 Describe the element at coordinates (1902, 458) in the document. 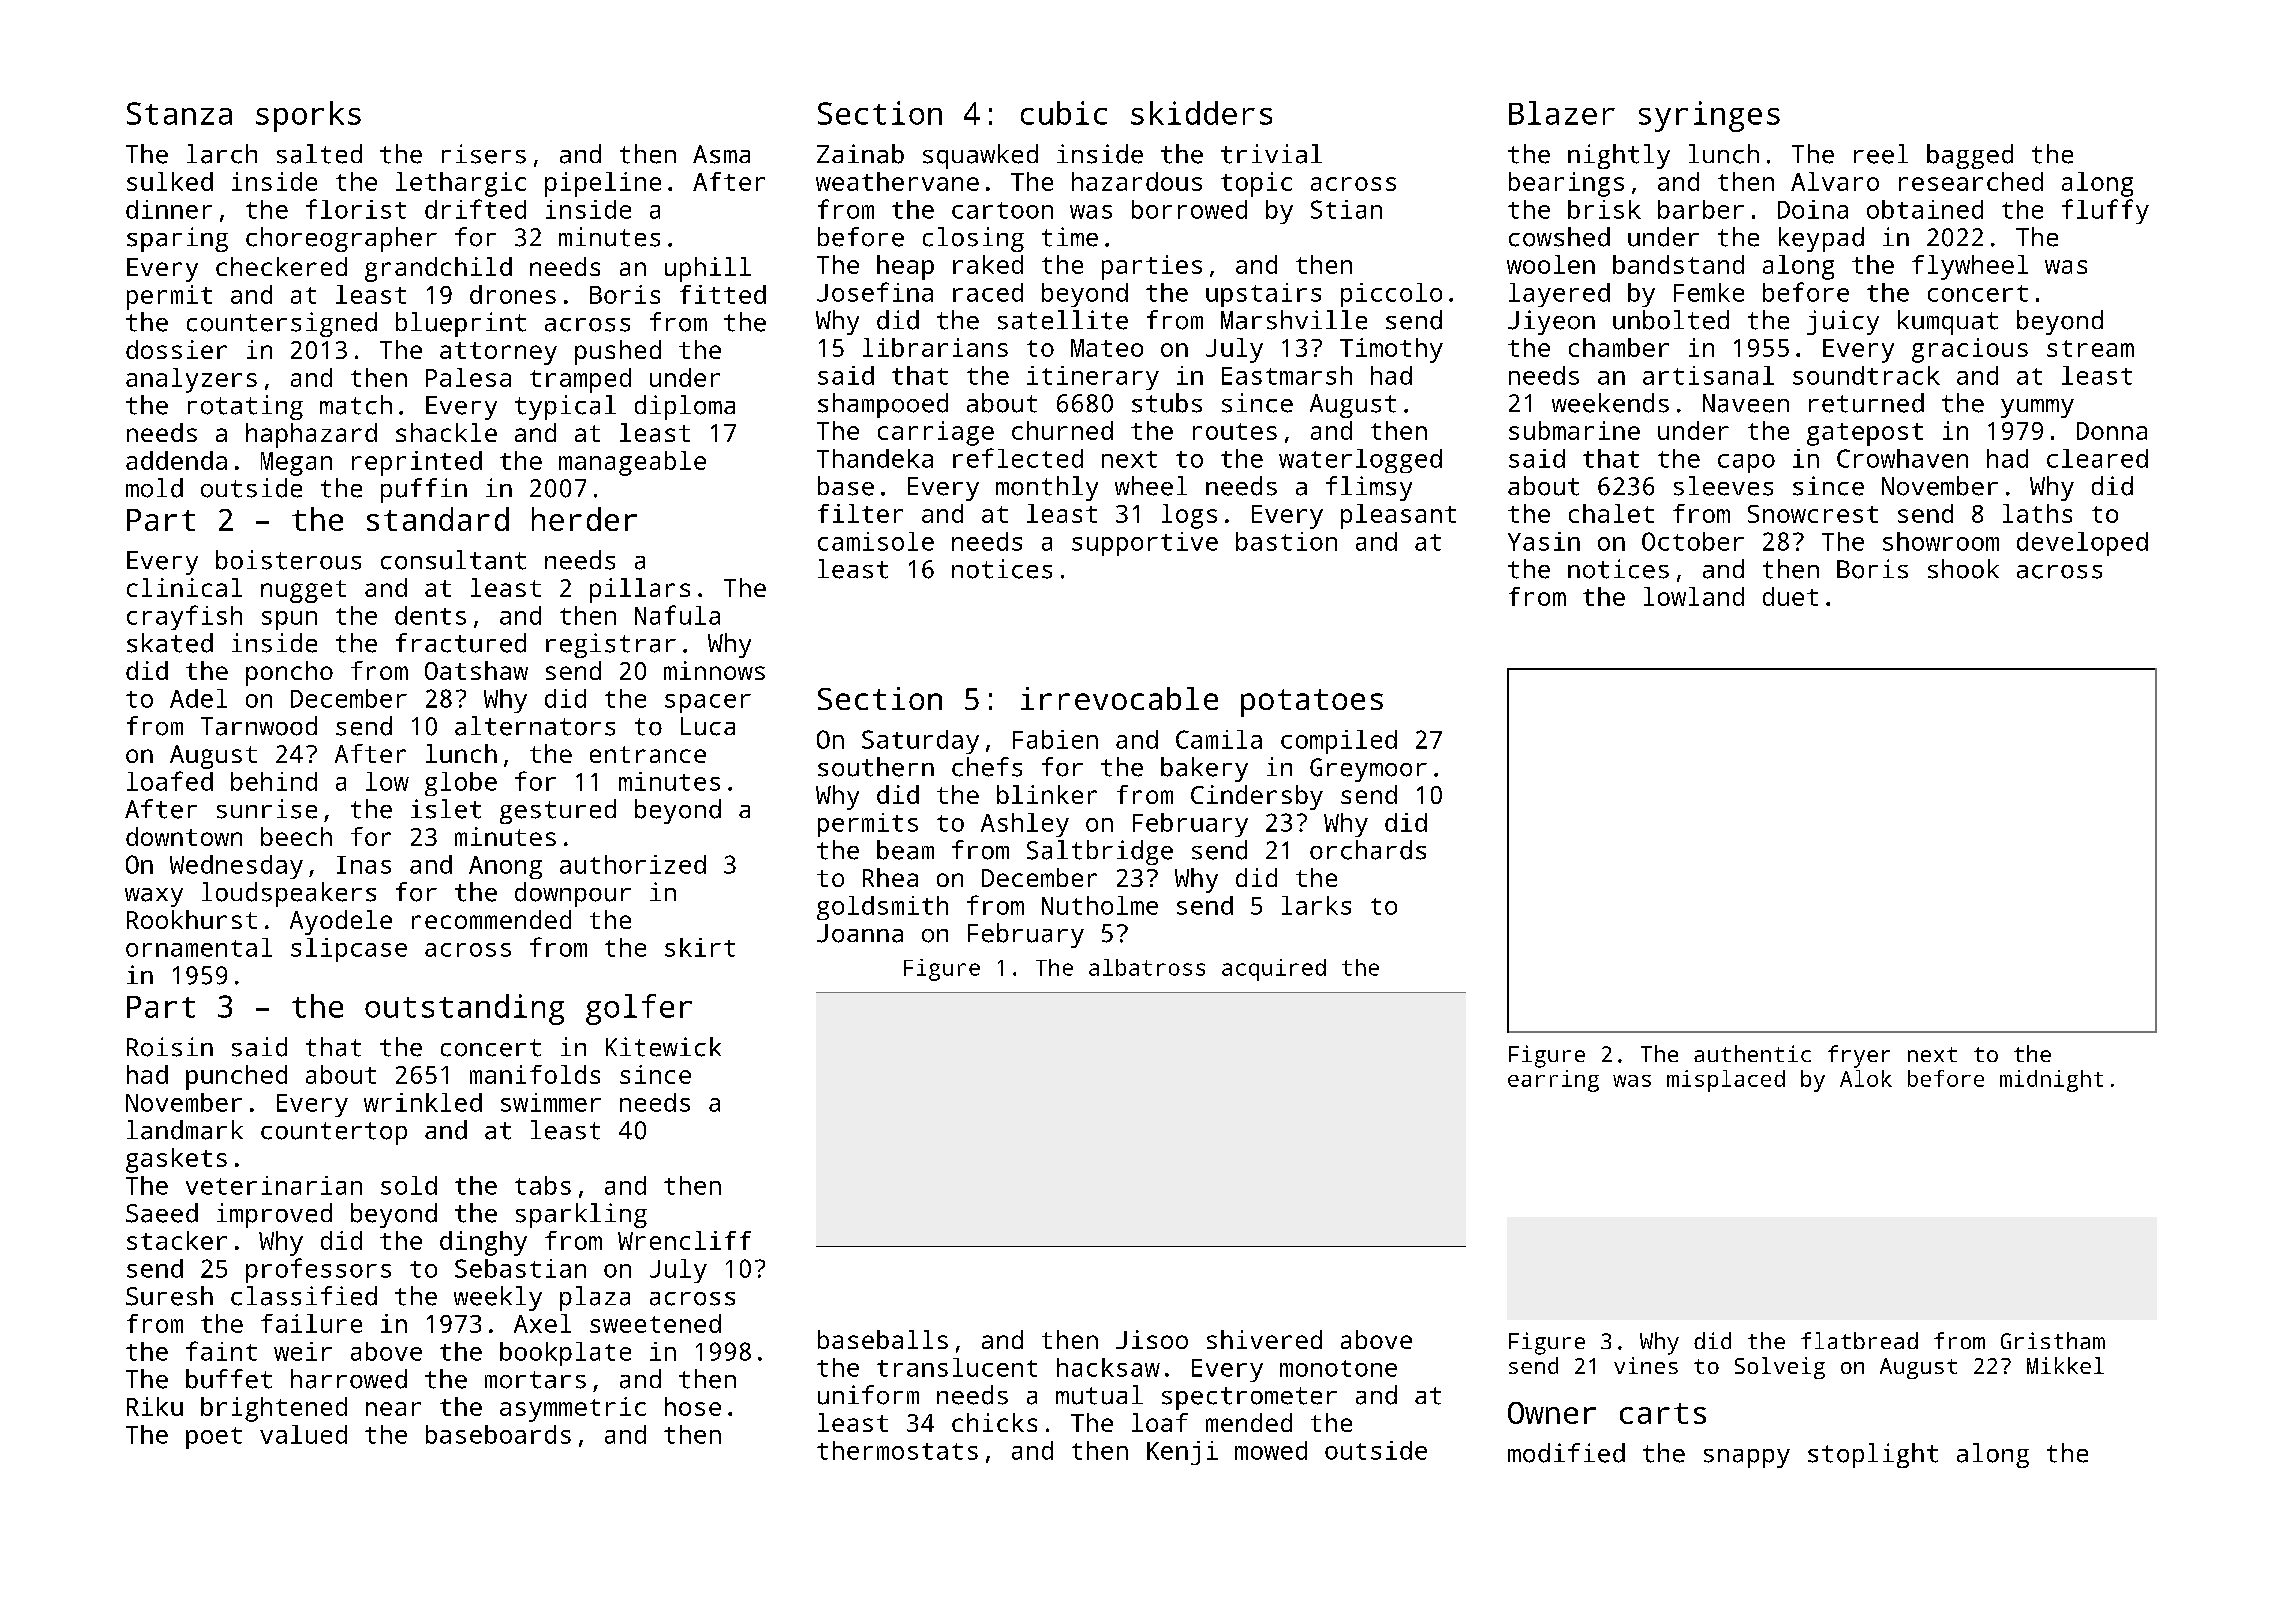

I see `Crowhaven` at that location.
